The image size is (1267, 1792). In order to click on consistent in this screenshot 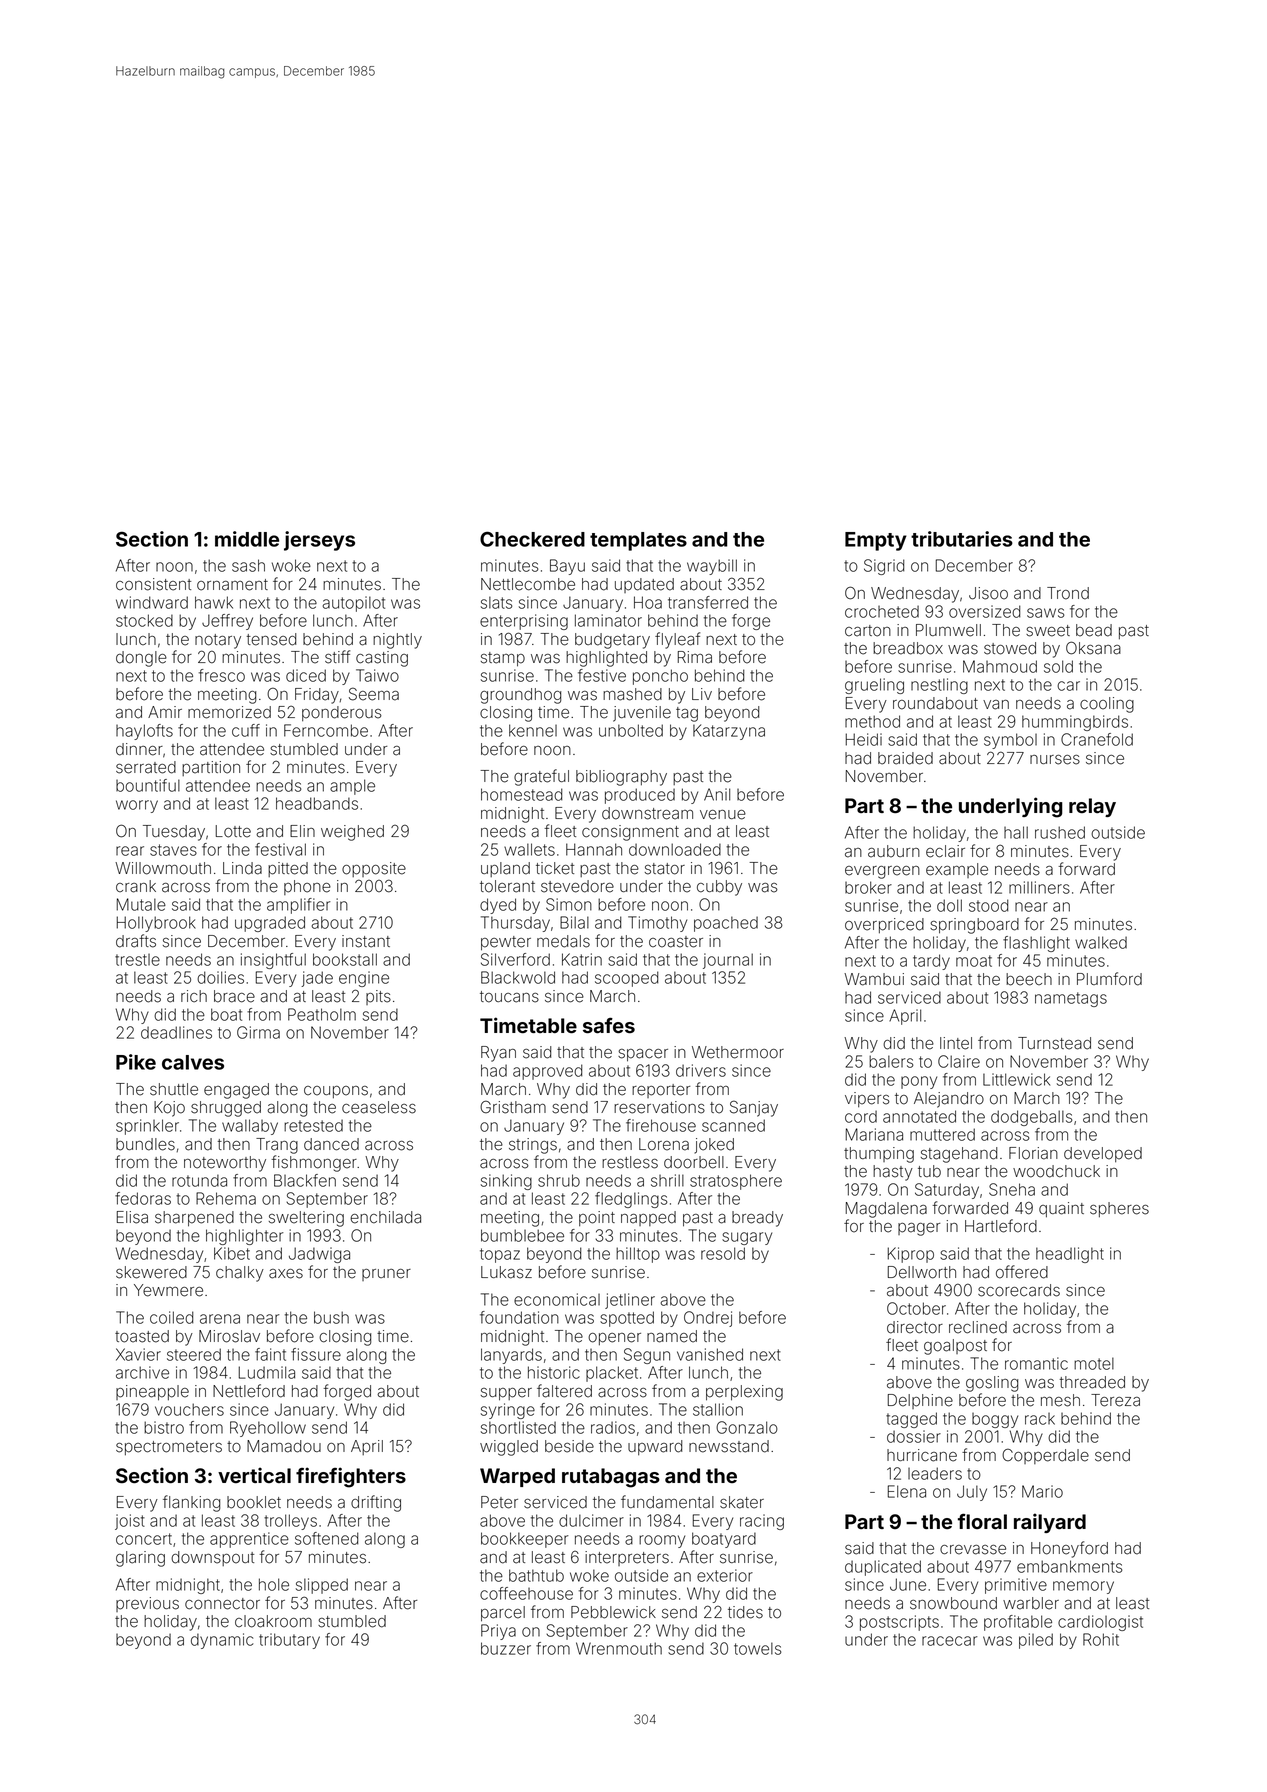, I will do `click(153, 584)`.
